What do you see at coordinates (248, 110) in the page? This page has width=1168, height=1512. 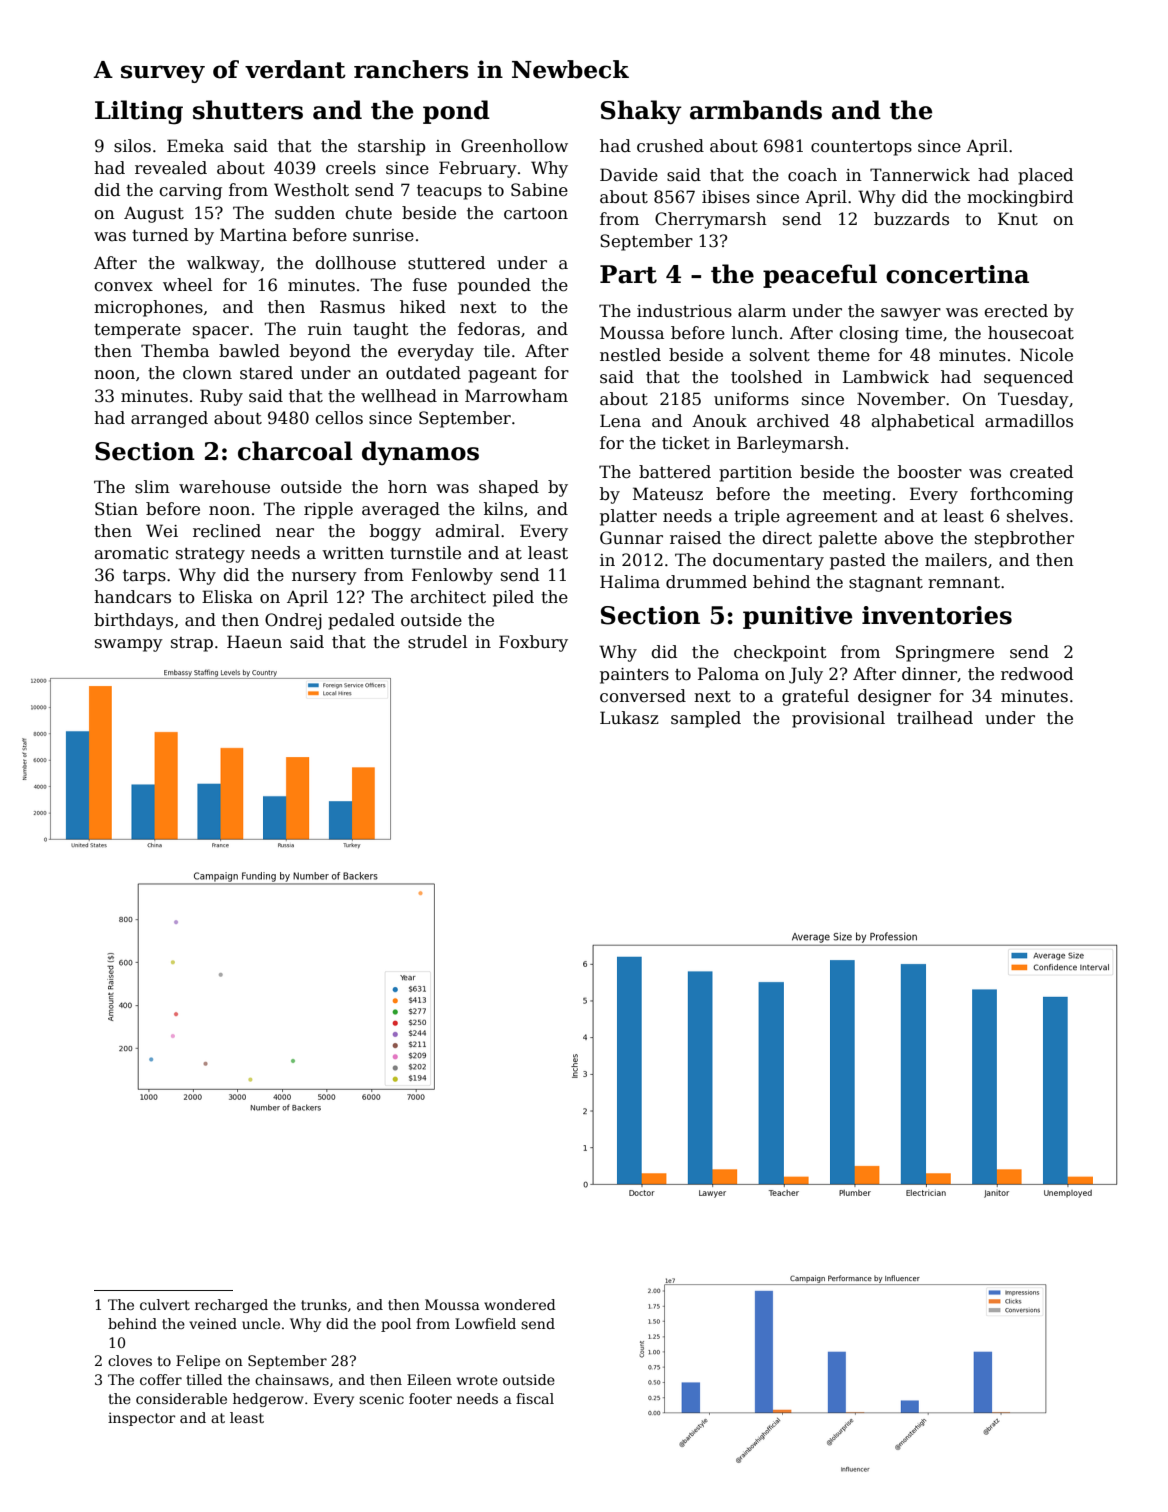 I see `shutters` at bounding box center [248, 110].
